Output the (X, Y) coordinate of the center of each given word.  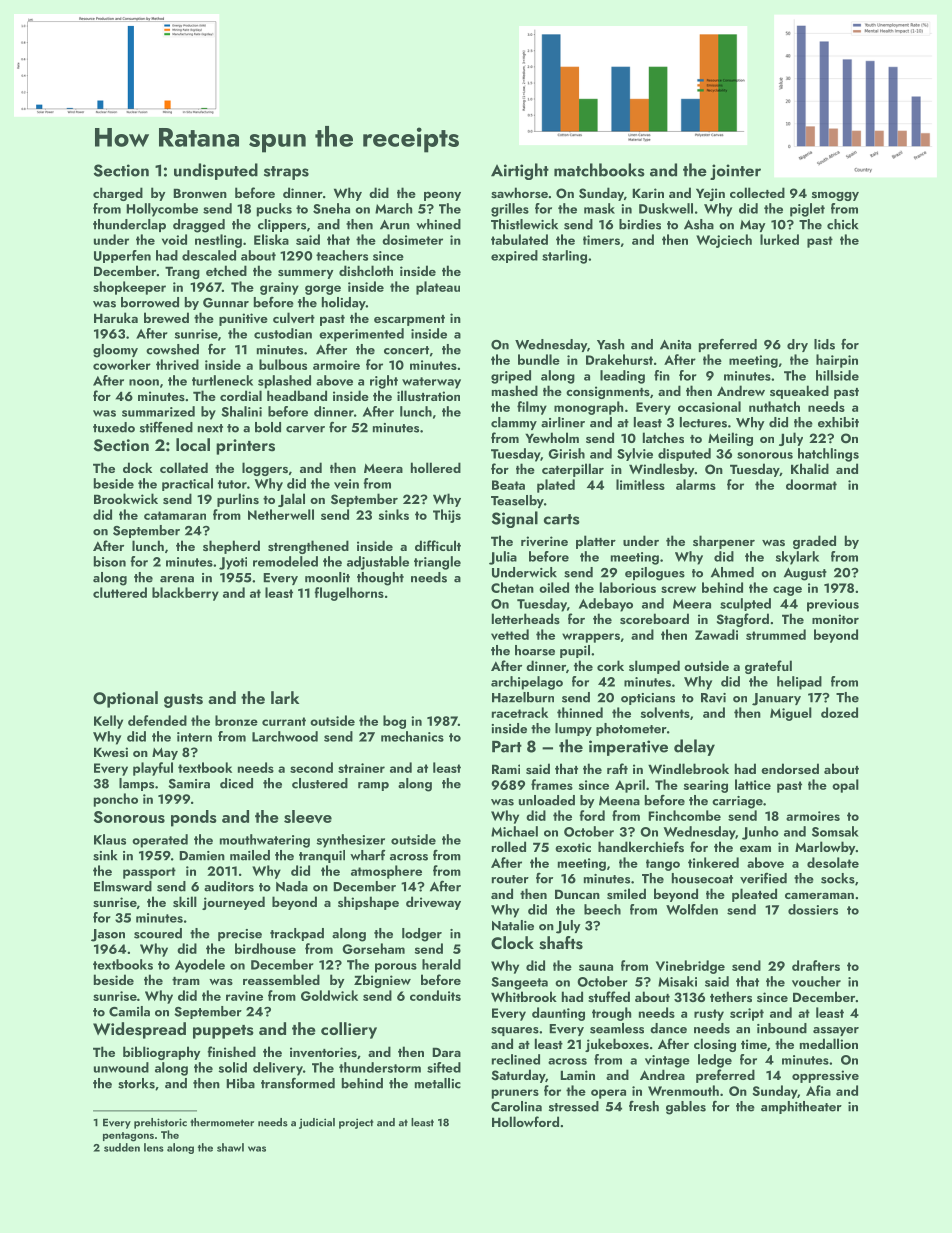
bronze (236, 720)
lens (154, 1147)
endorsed (790, 768)
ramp (373, 786)
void (174, 239)
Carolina (516, 1106)
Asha (699, 224)
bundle (539, 359)
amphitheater (801, 1107)
